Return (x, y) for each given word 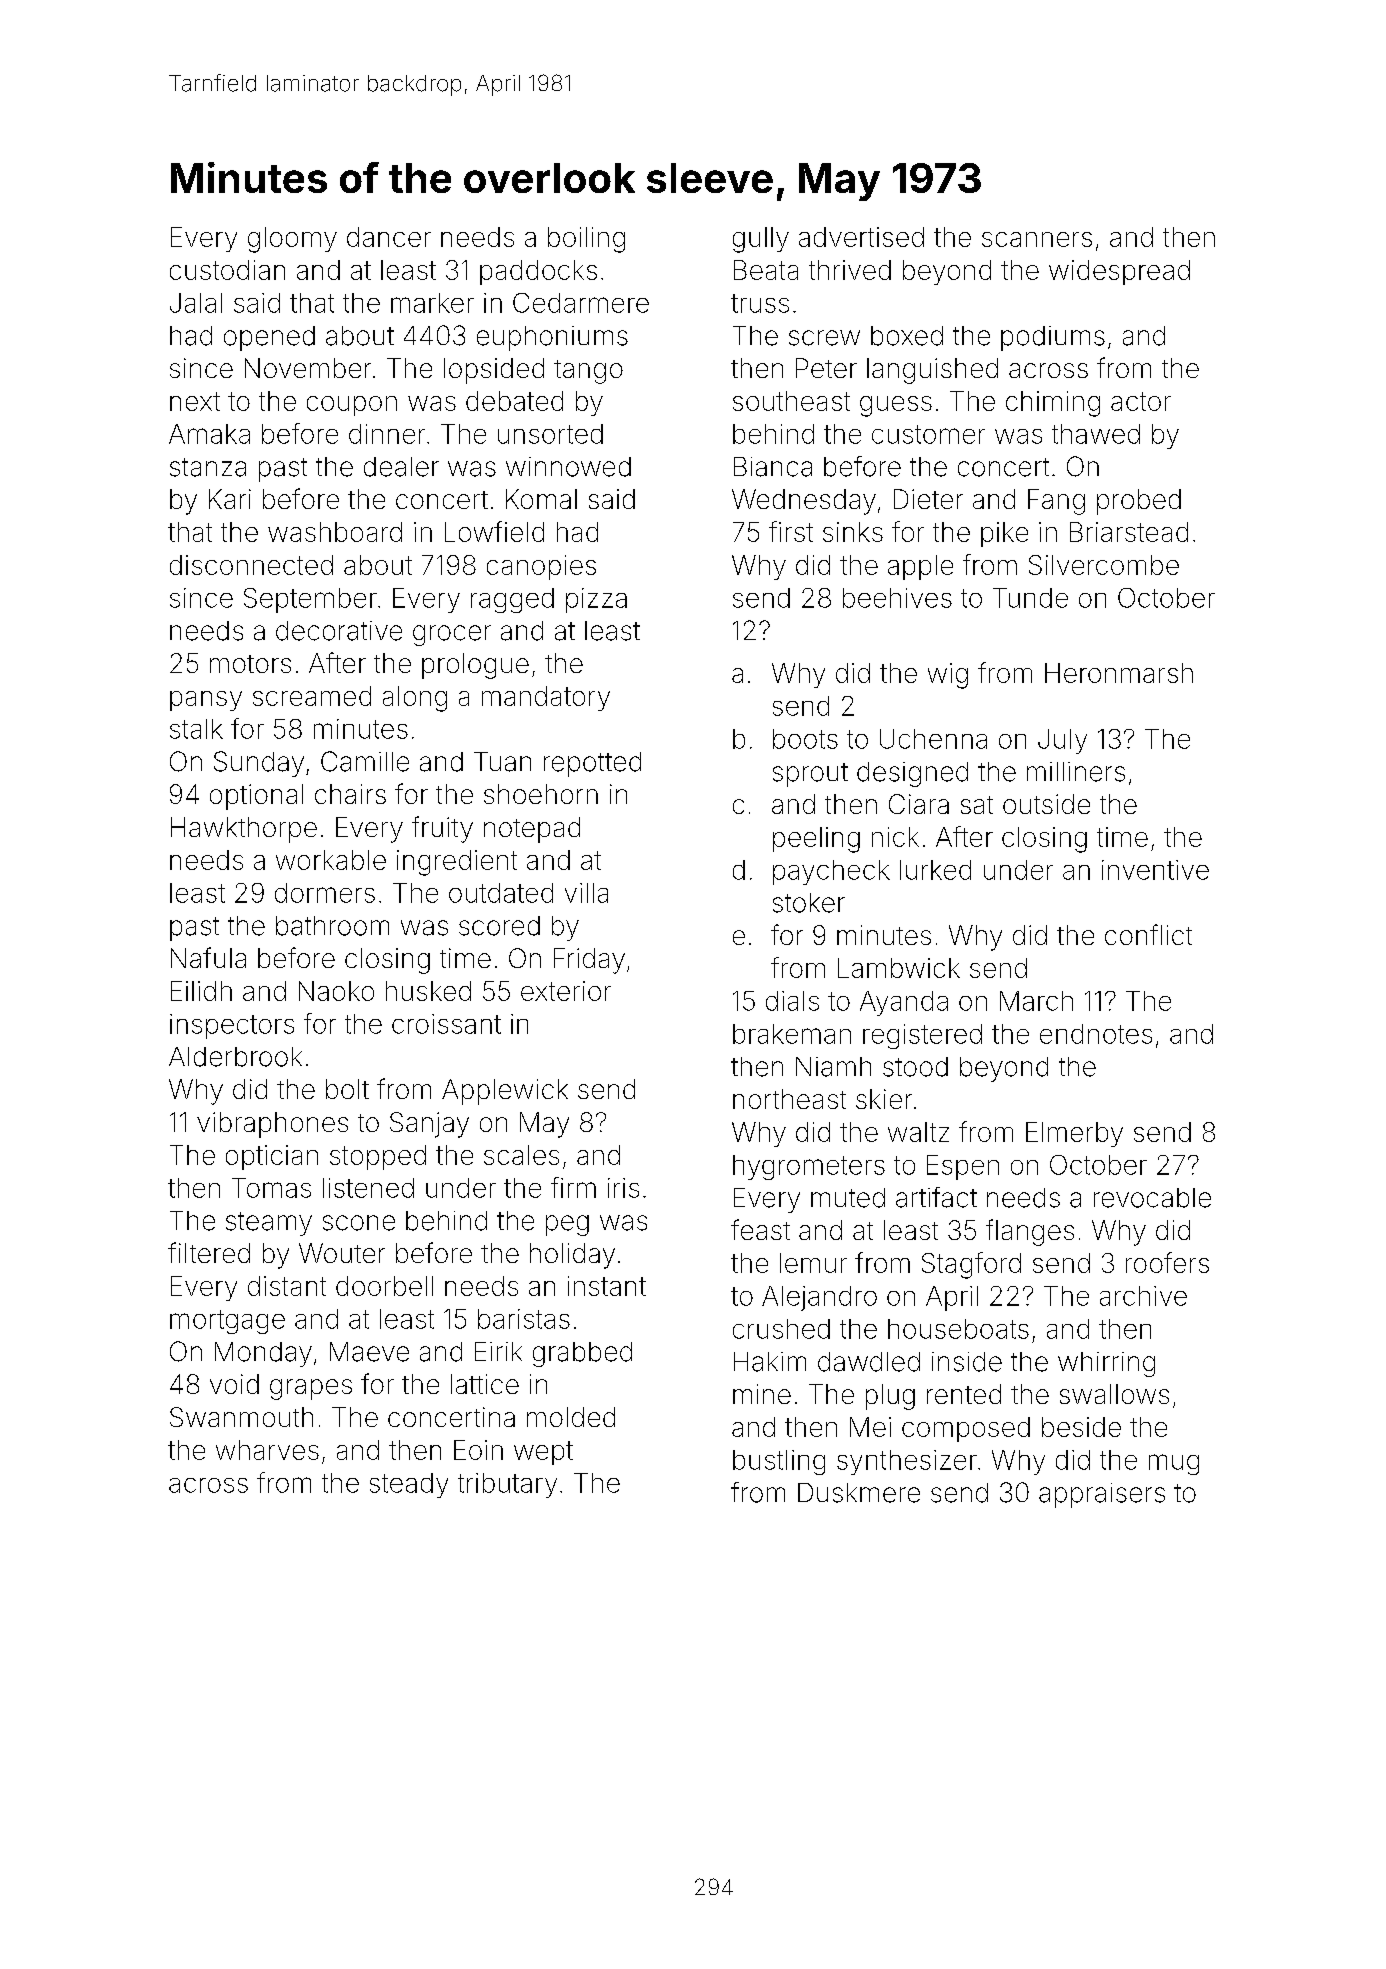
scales (521, 1155)
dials (792, 1001)
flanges (1030, 1232)
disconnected (251, 565)
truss (760, 303)
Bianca (773, 467)
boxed (907, 336)
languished (932, 371)
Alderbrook (235, 1057)
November (308, 368)
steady (409, 1485)
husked (428, 991)
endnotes (1096, 1034)
